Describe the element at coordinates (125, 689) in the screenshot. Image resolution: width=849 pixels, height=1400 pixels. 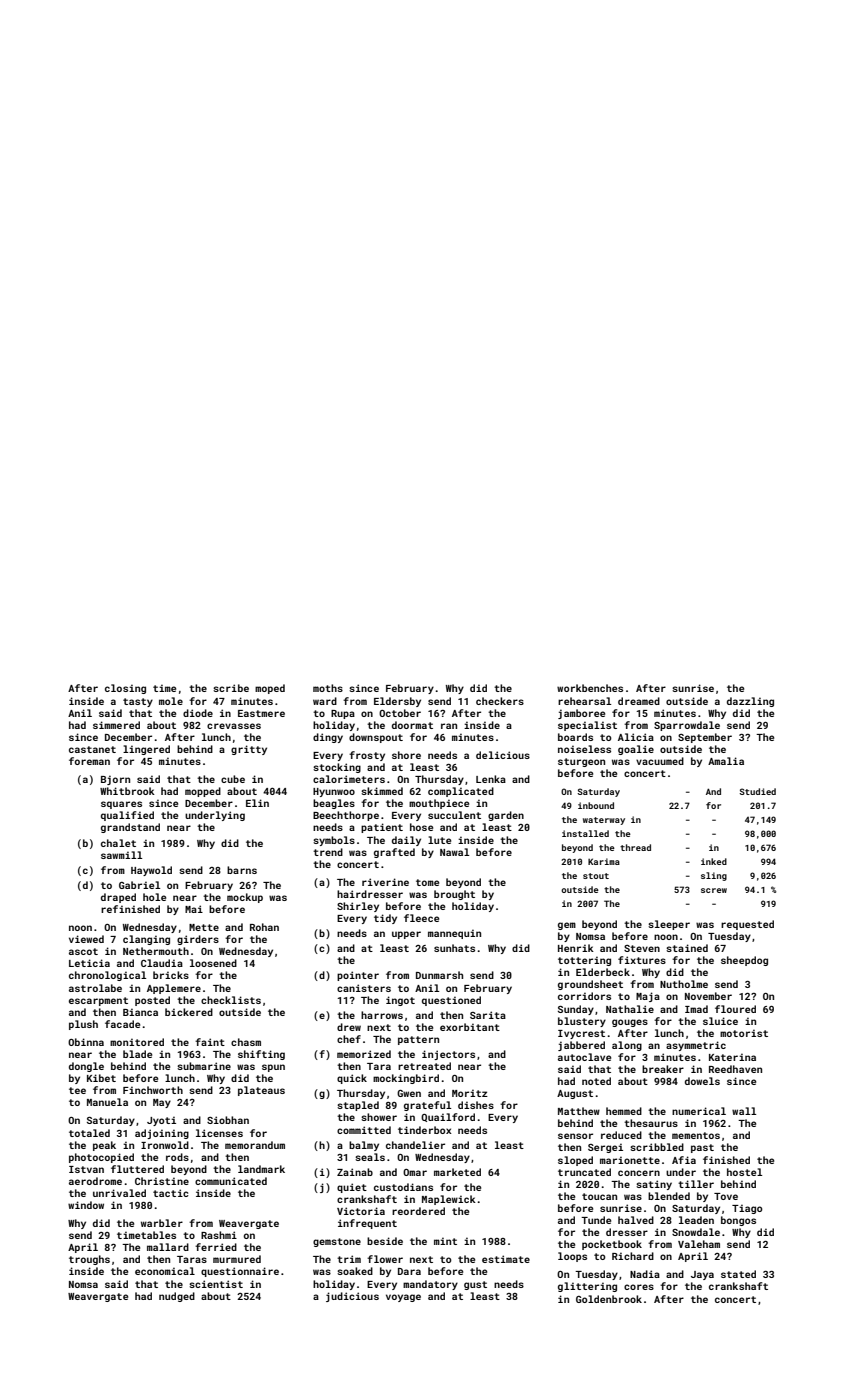
I see `closing` at that location.
